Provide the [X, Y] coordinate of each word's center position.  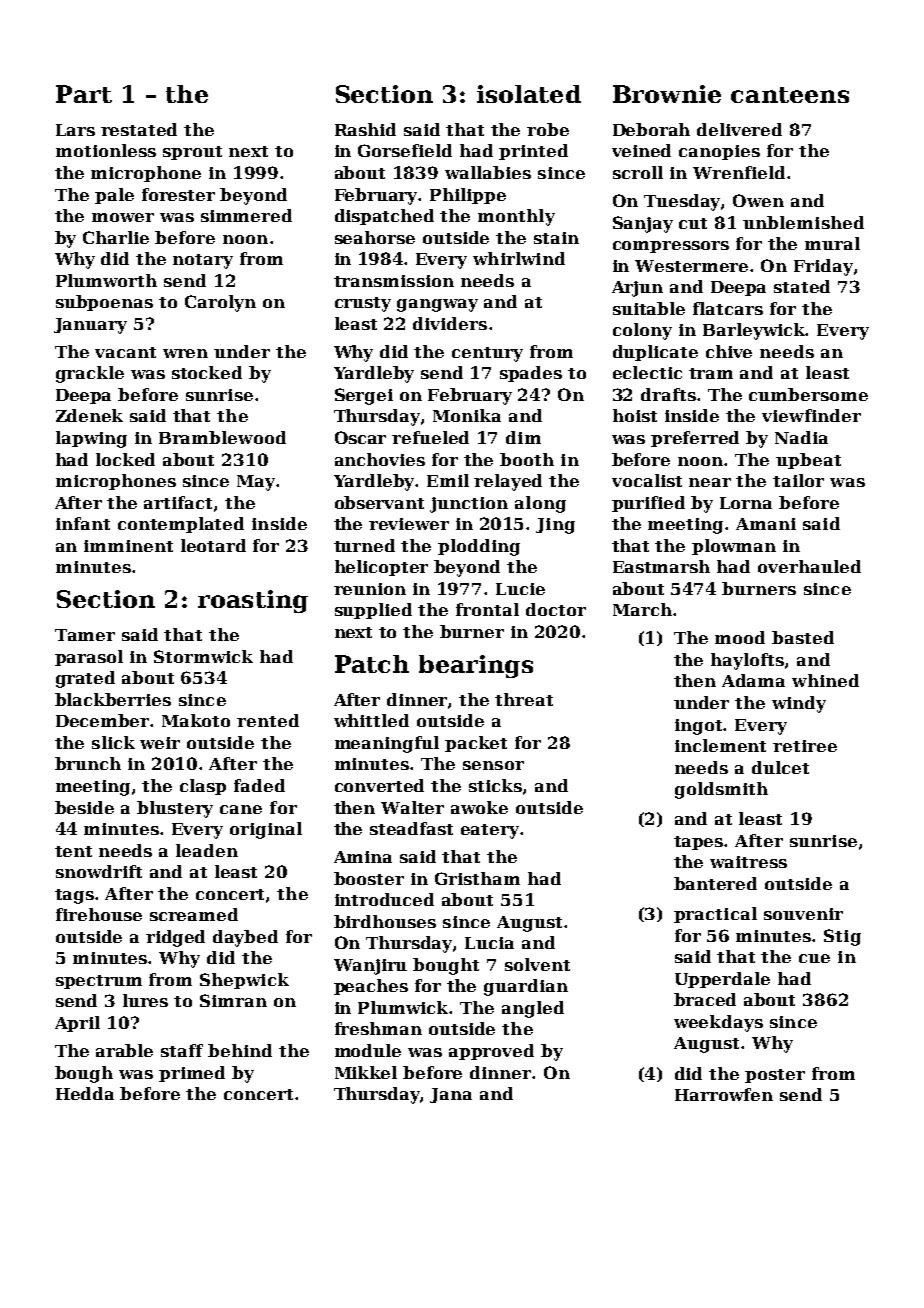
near [710, 482]
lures [145, 1000]
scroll [638, 172]
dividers [450, 323]
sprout [192, 153]
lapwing [91, 439]
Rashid [365, 129]
